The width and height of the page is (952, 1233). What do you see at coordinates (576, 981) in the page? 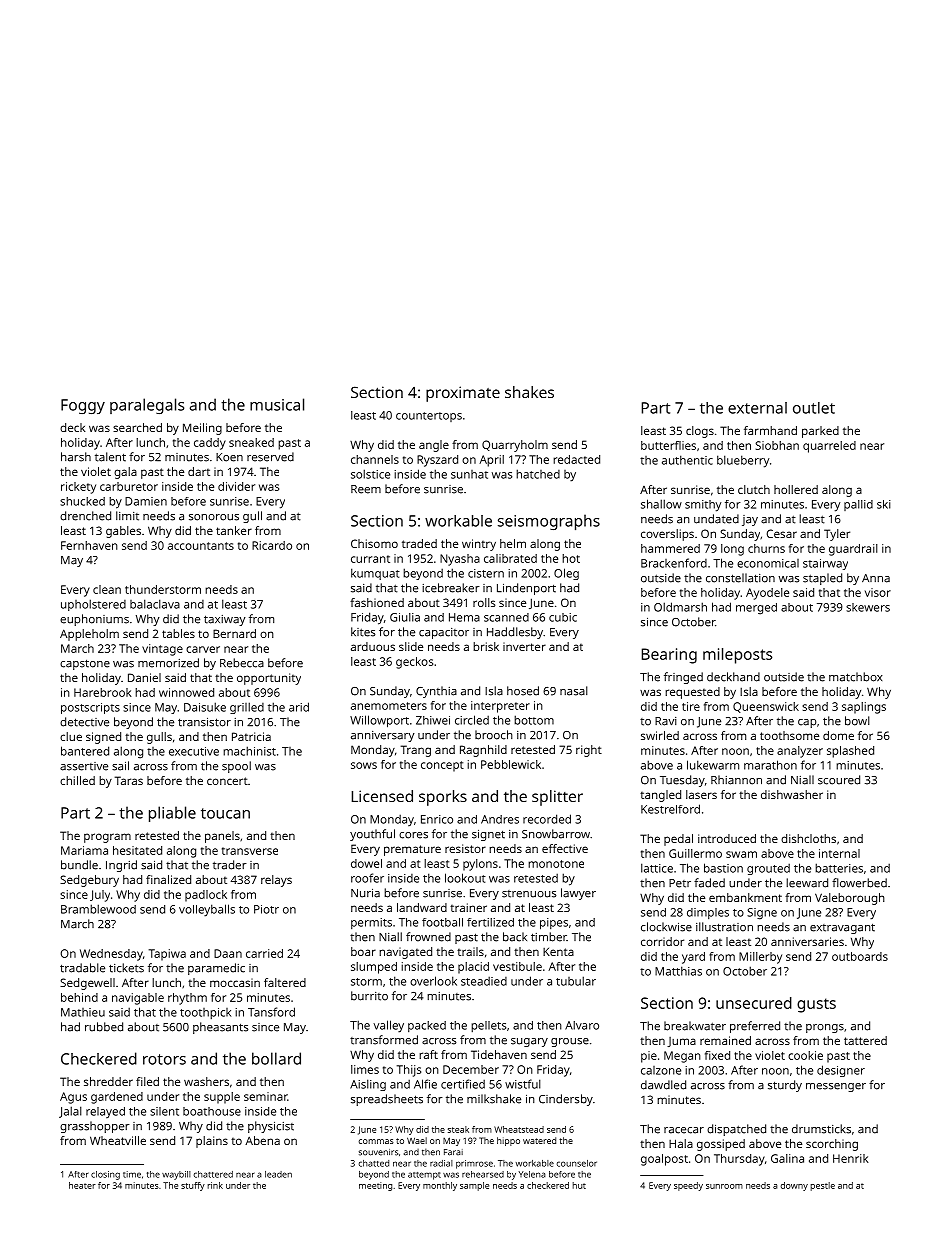
I see `tubular` at bounding box center [576, 981].
